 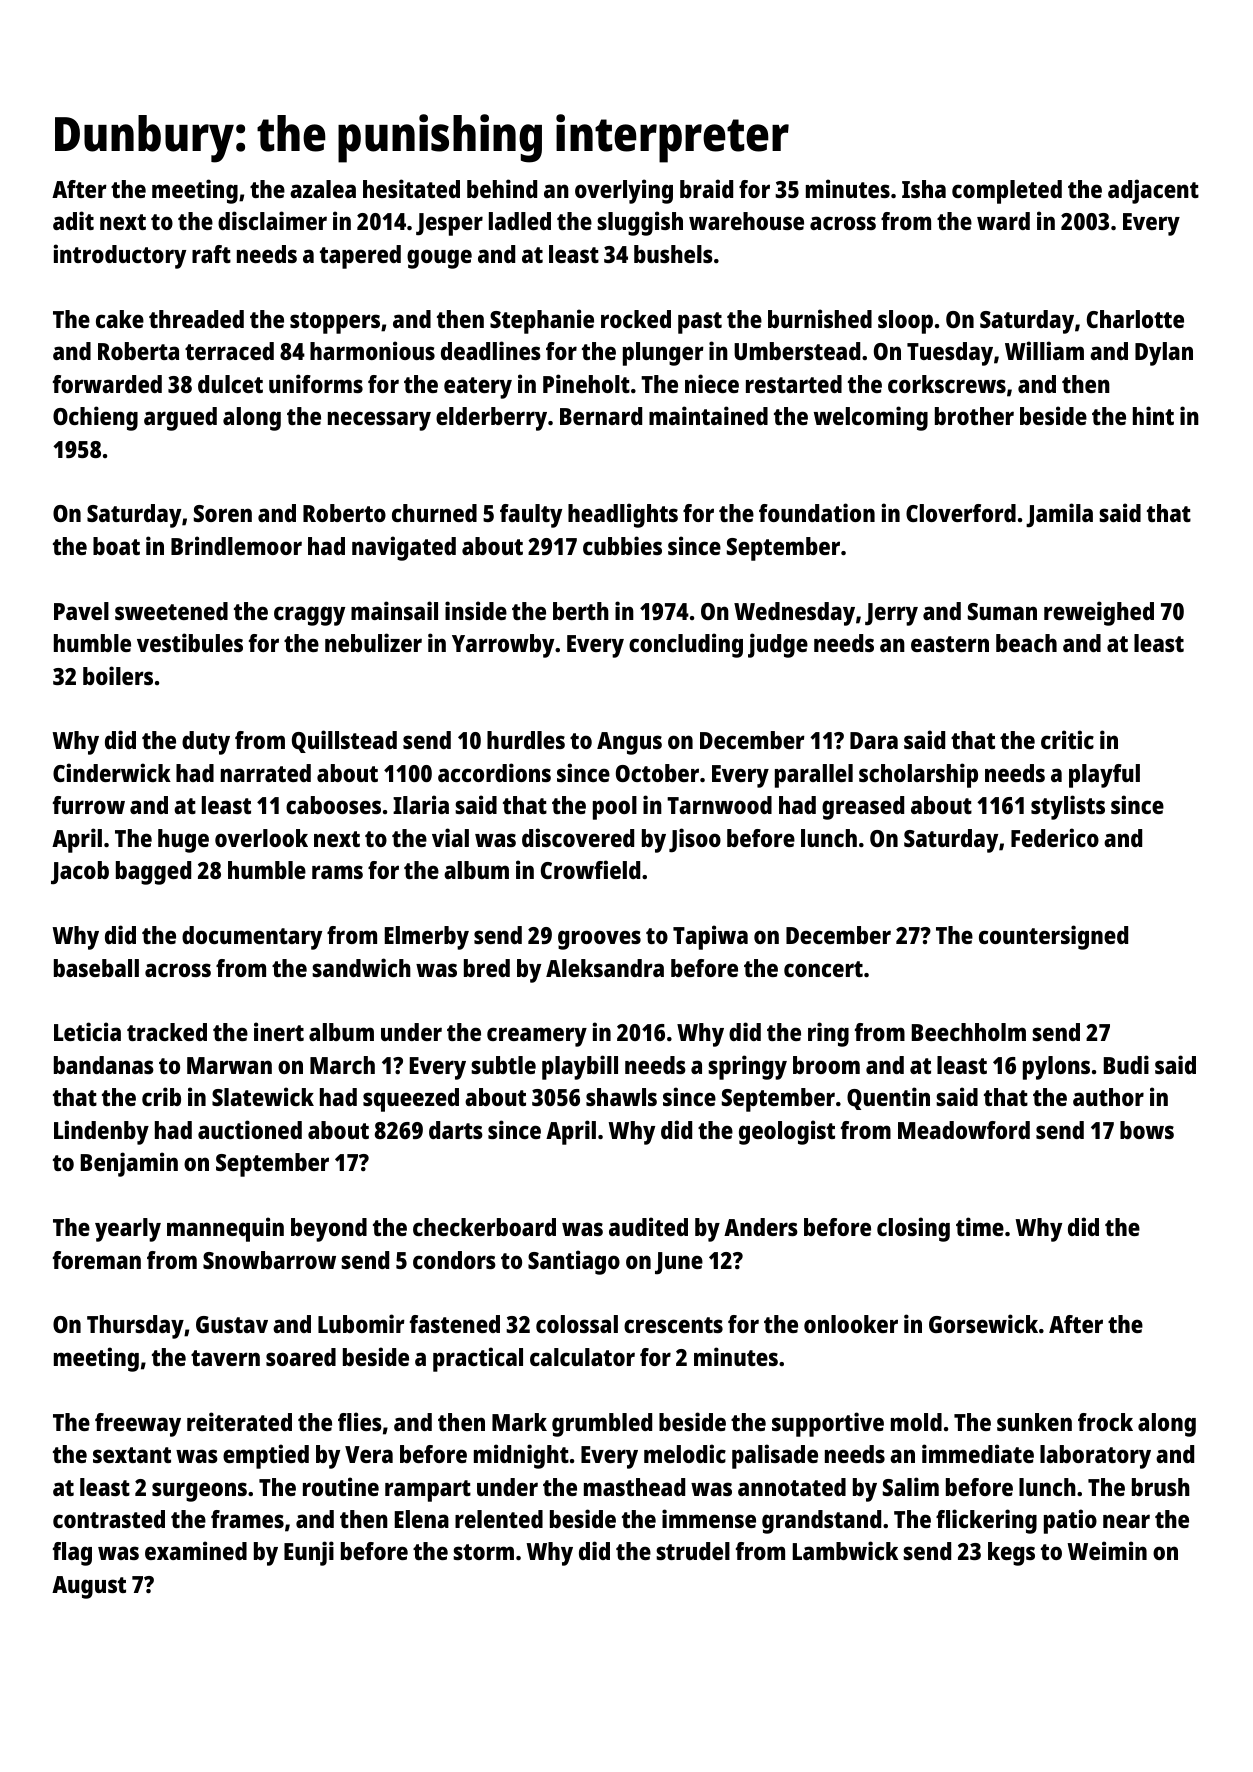 I want to click on concert, so click(x=823, y=969).
